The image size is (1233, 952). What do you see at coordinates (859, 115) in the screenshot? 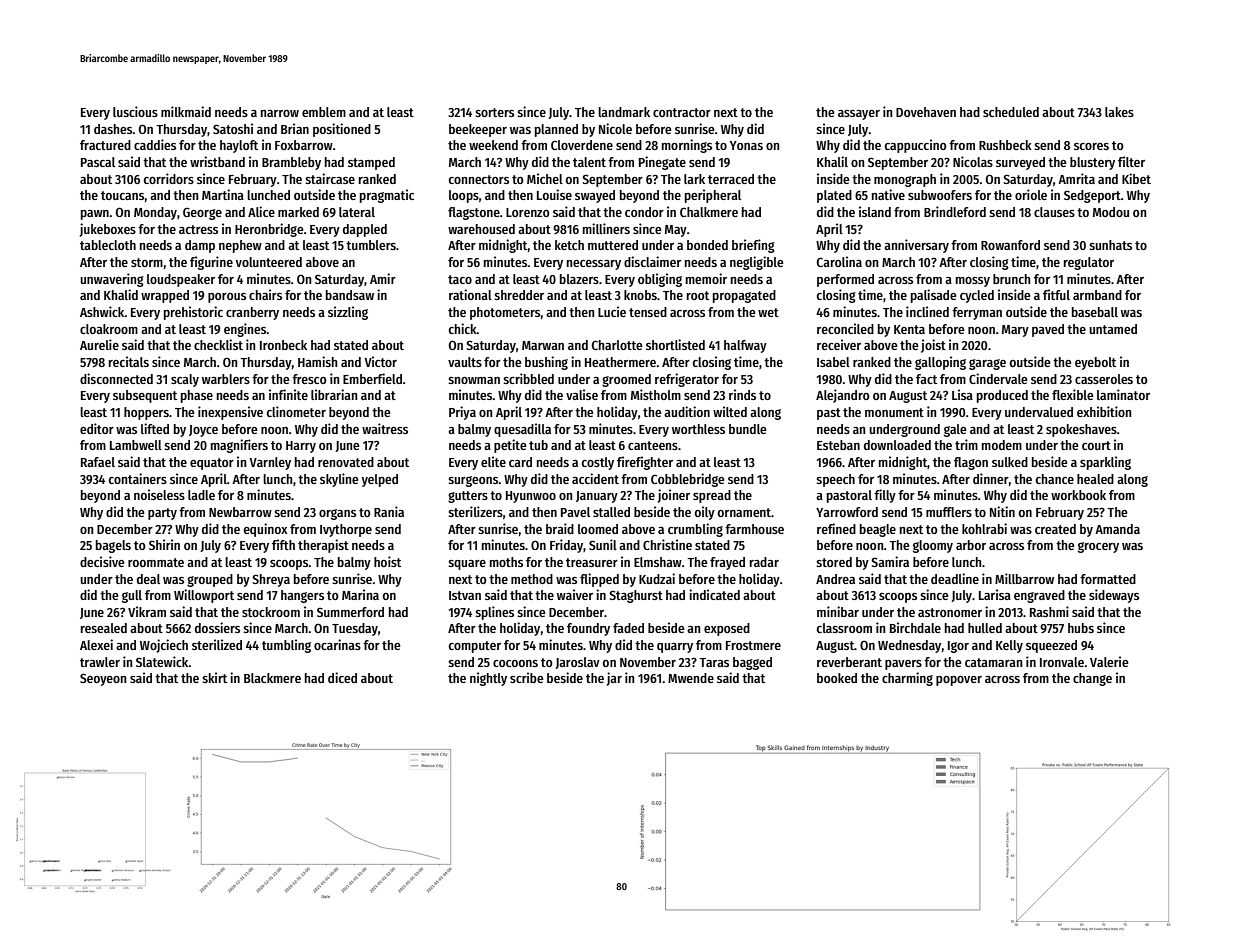
I see `assayer` at bounding box center [859, 115].
